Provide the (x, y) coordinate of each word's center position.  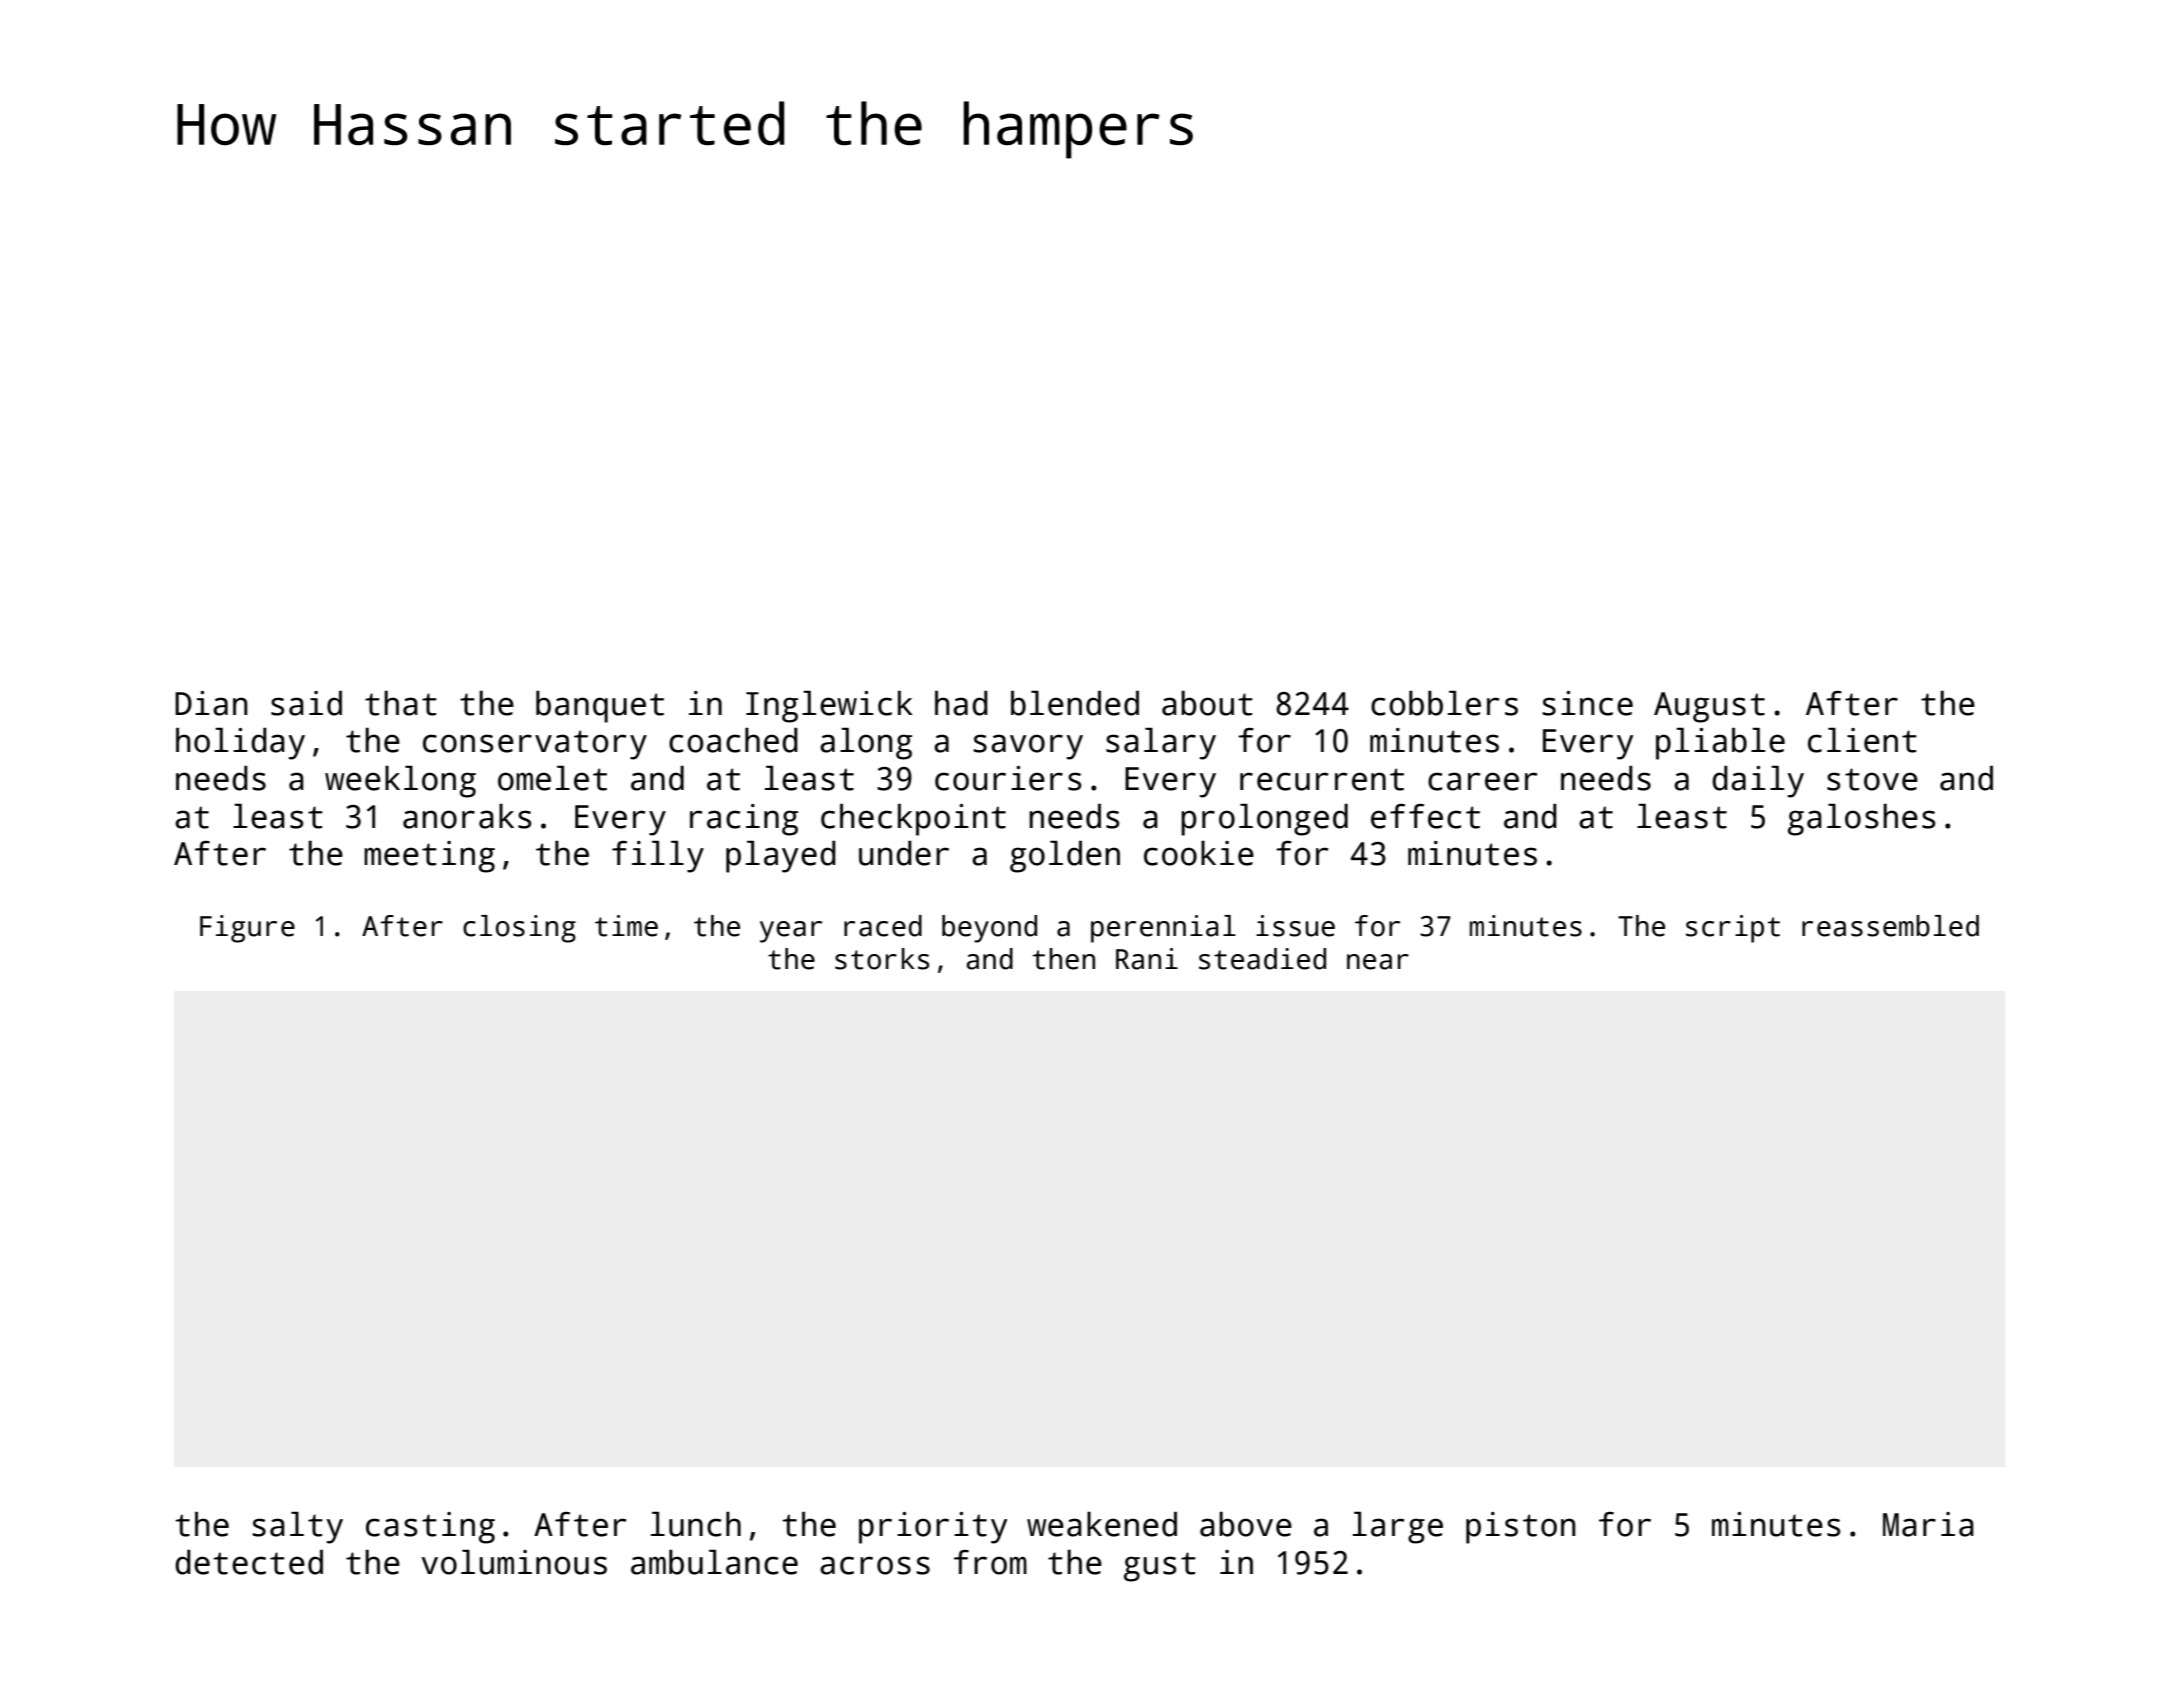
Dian (211, 703)
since (1587, 703)
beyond (989, 929)
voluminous (514, 1562)
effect (1425, 816)
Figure (247, 929)
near (1378, 962)
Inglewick (829, 706)
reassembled (1890, 926)
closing (519, 929)
